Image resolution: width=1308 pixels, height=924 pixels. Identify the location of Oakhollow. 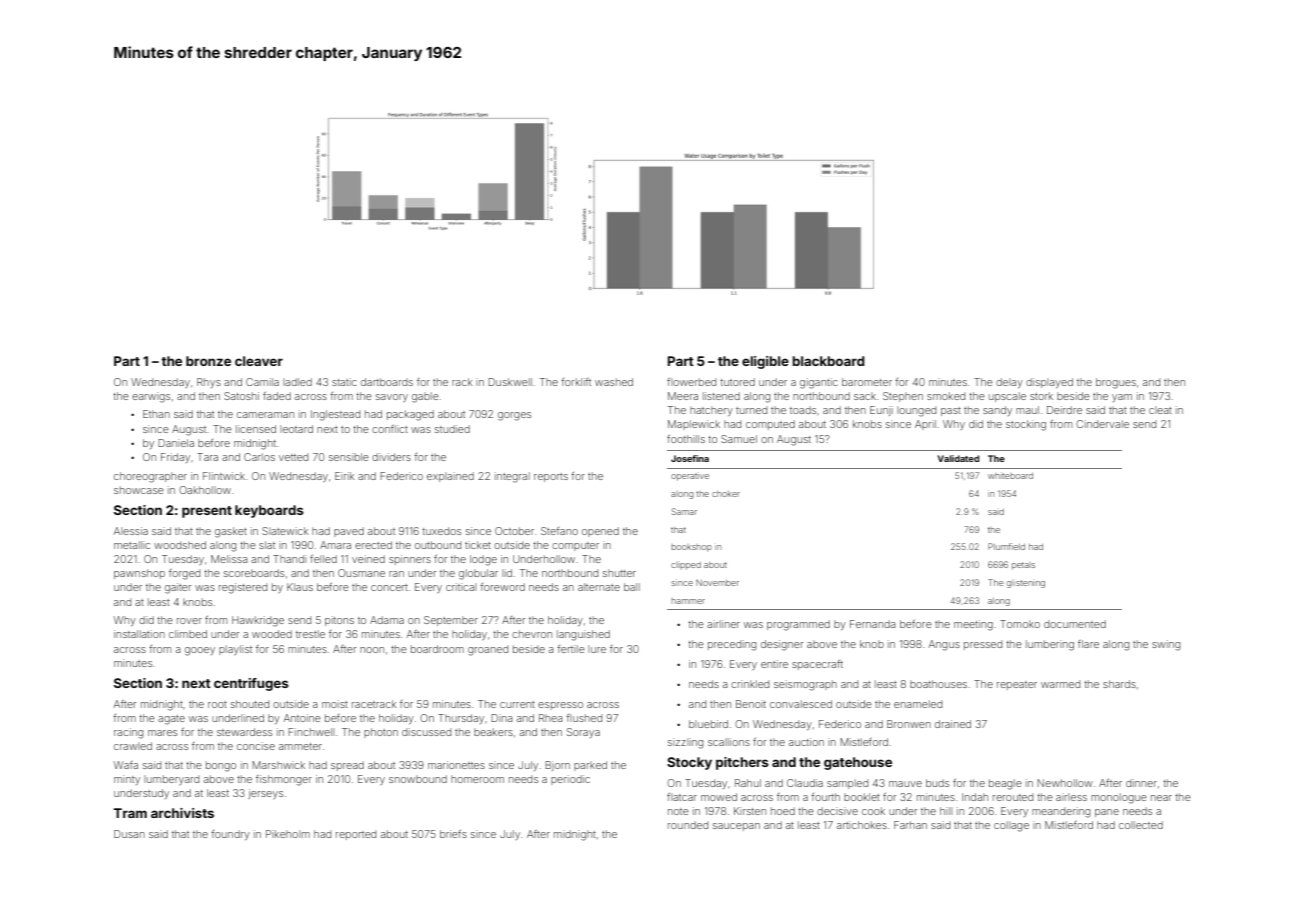
(205, 490).
